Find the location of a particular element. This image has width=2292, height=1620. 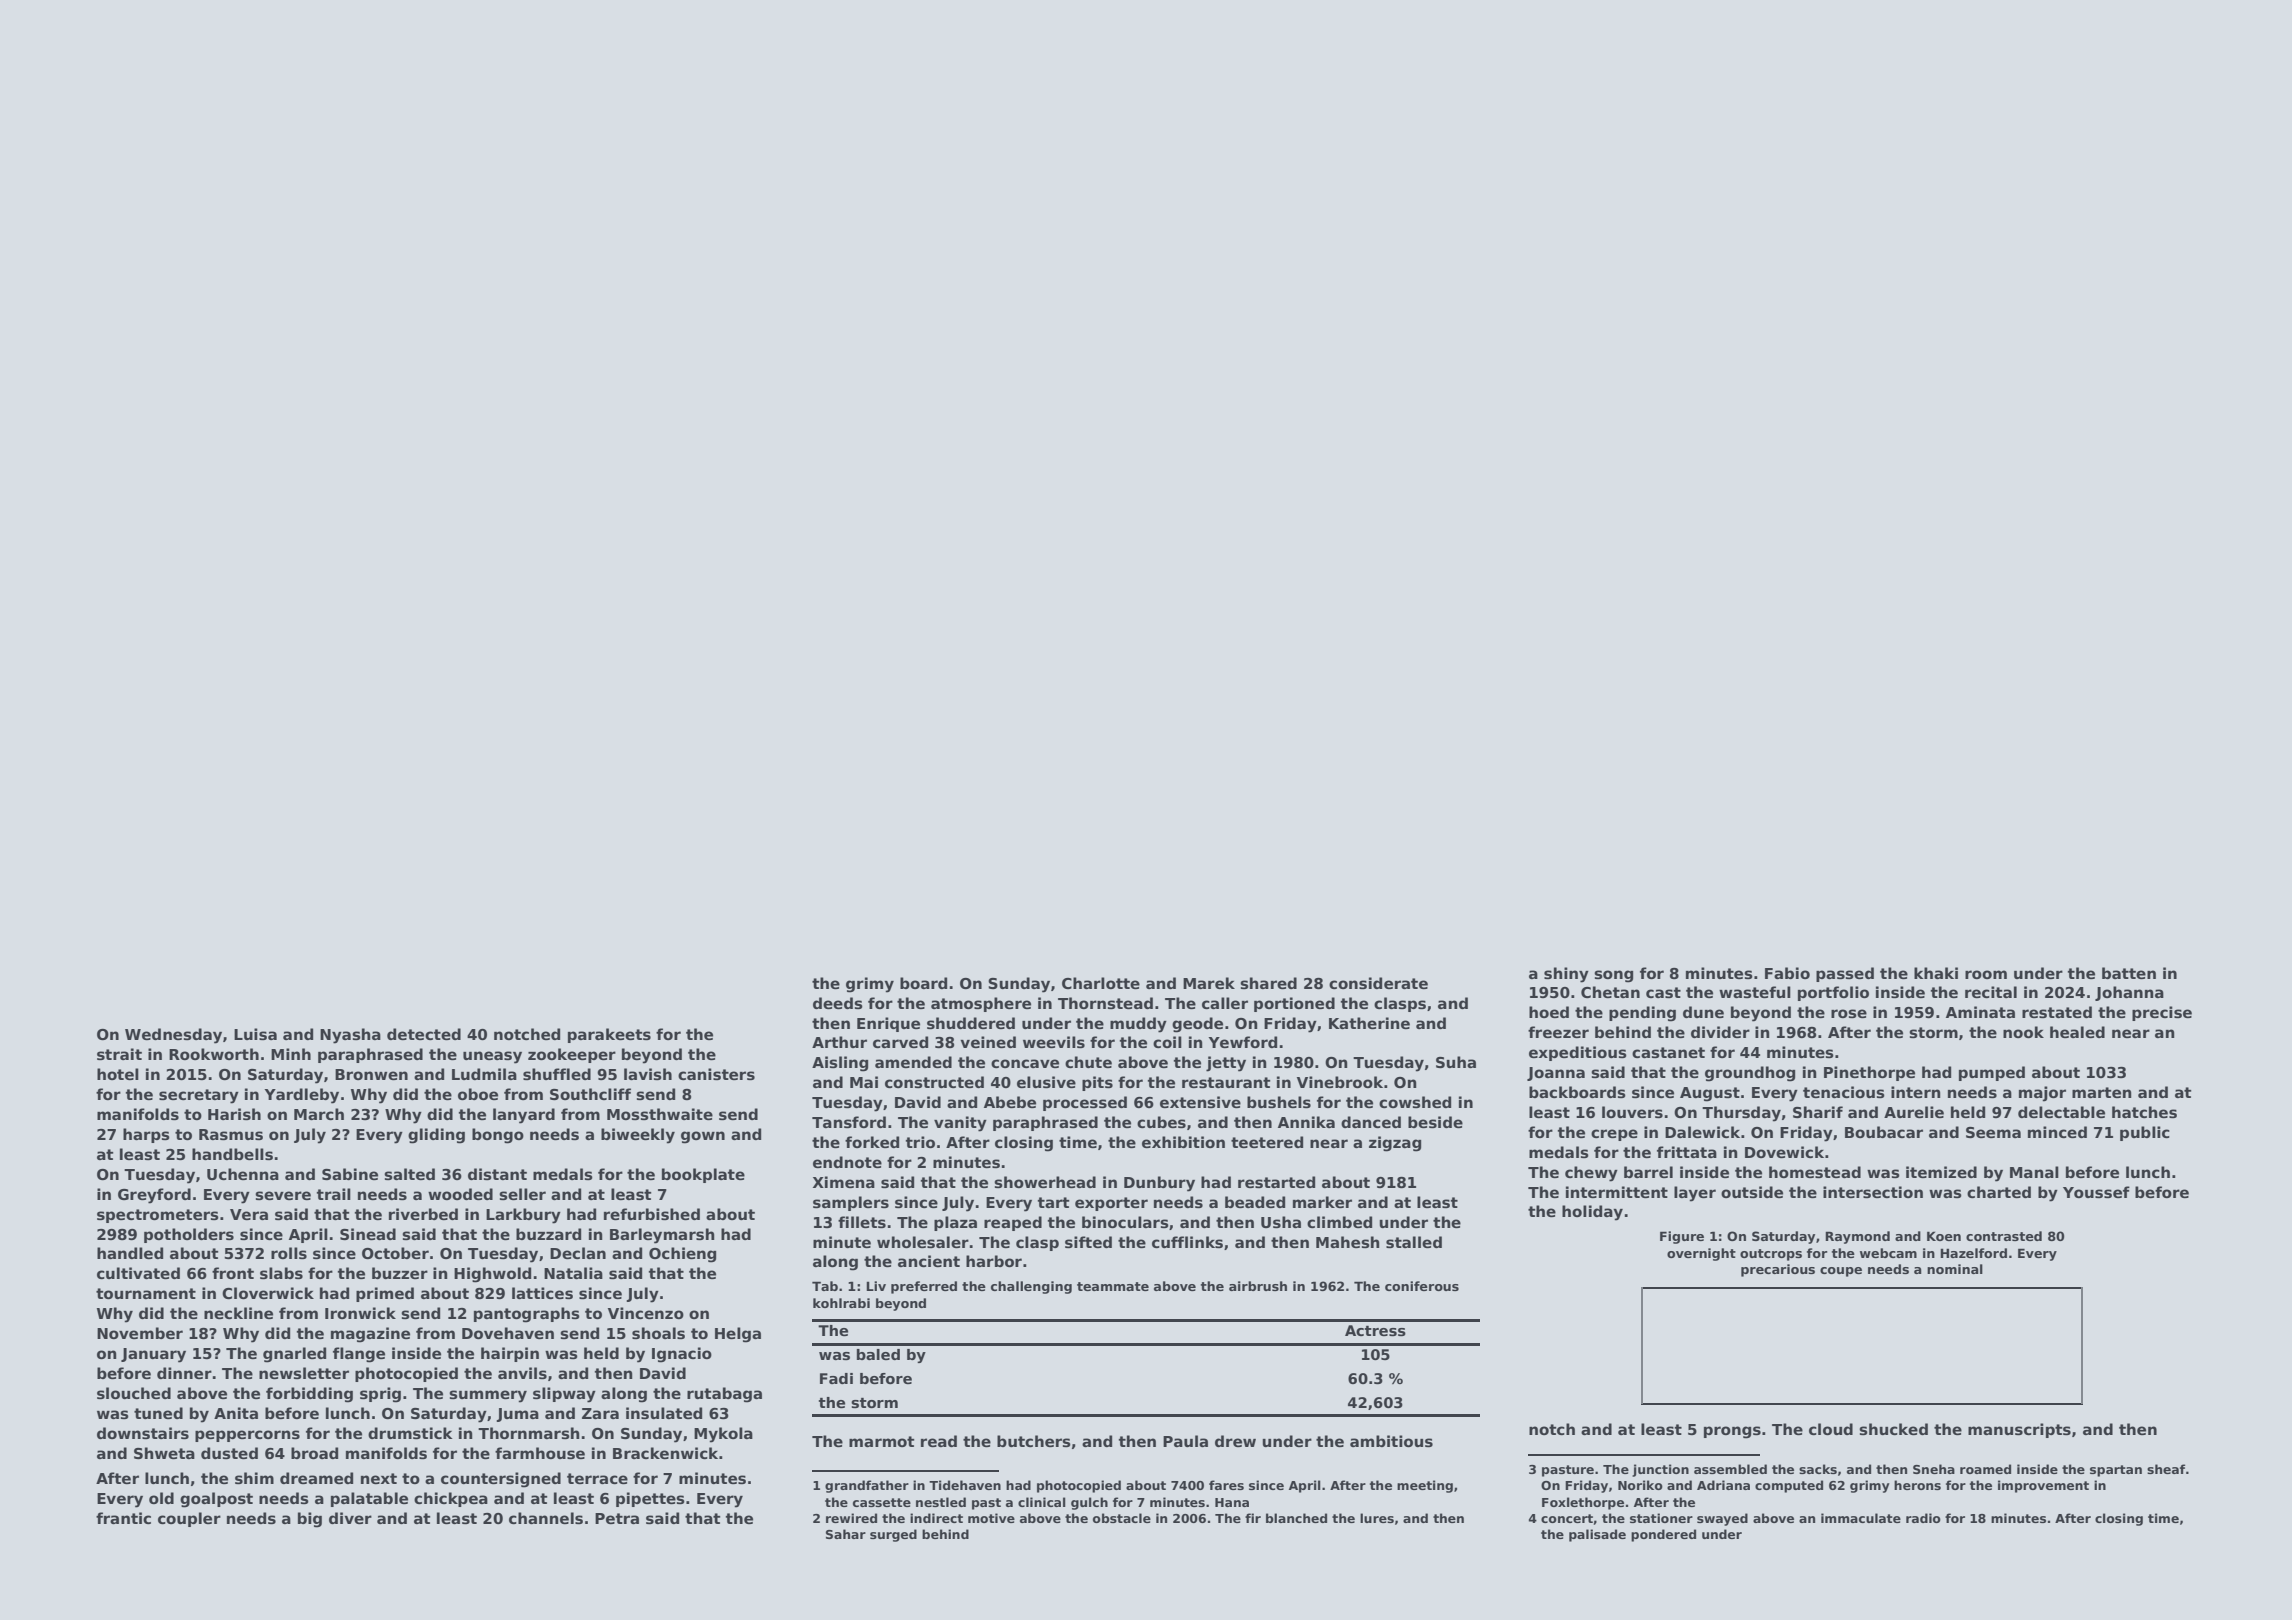

slouched is located at coordinates (134, 1393).
